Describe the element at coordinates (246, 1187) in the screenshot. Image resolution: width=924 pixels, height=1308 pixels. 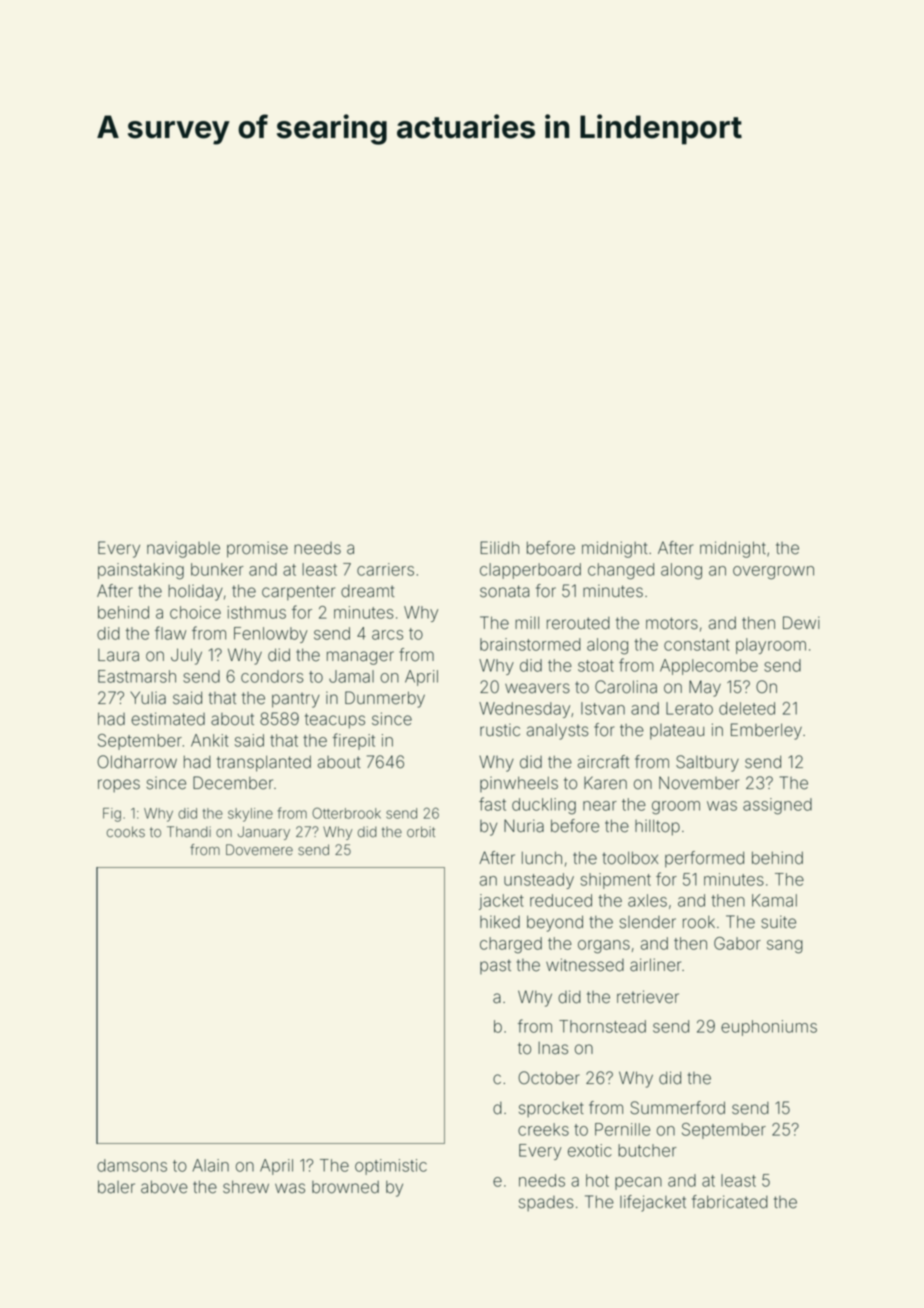
I see `shrew` at that location.
